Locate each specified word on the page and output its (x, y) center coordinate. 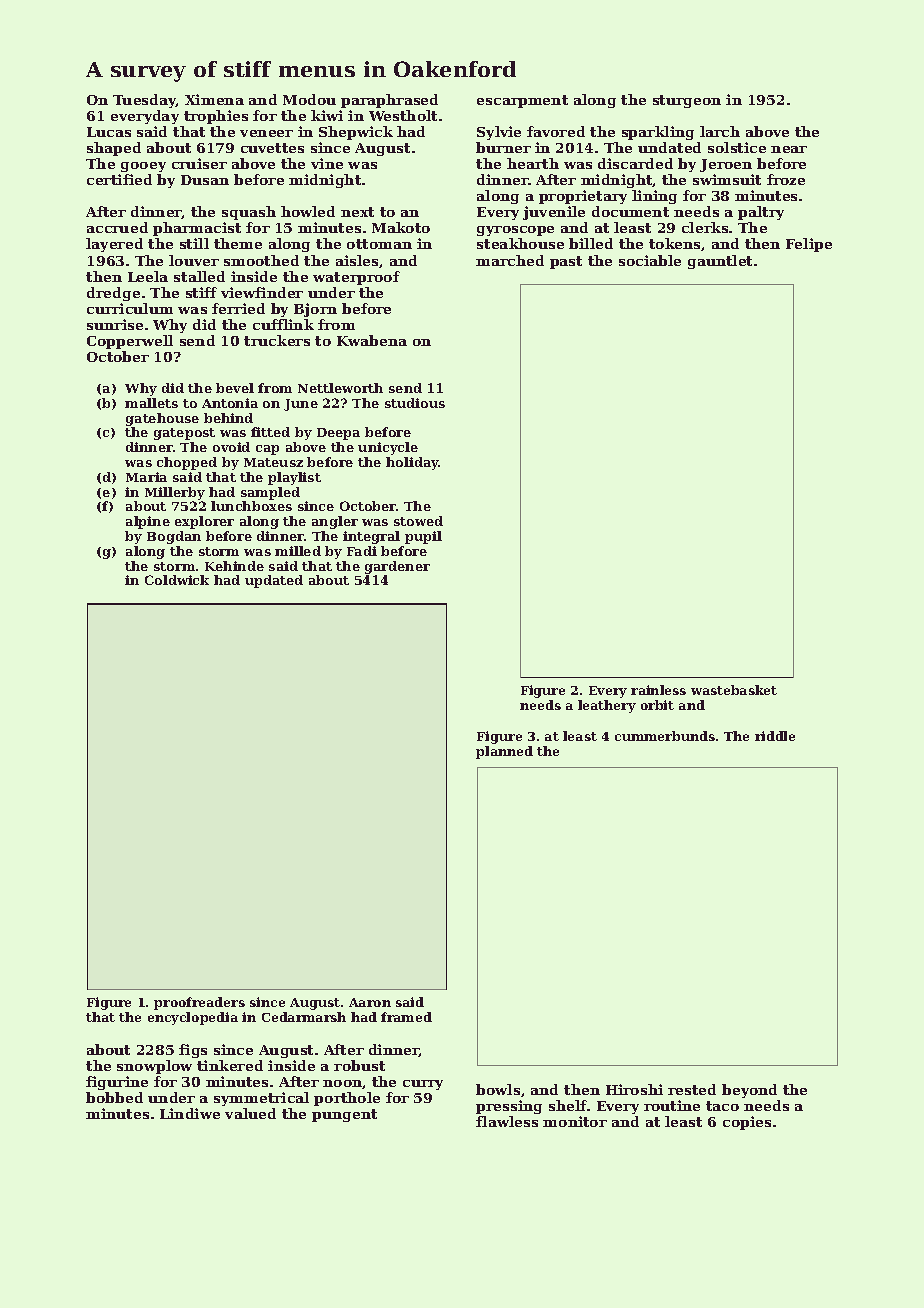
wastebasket (734, 690)
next (357, 212)
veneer (266, 133)
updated (274, 581)
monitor (575, 1121)
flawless (507, 1121)
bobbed (114, 1097)
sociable (650, 260)
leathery (607, 706)
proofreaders (199, 1003)
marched (510, 260)
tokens (675, 244)
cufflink (283, 324)
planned (504, 752)
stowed (418, 521)
